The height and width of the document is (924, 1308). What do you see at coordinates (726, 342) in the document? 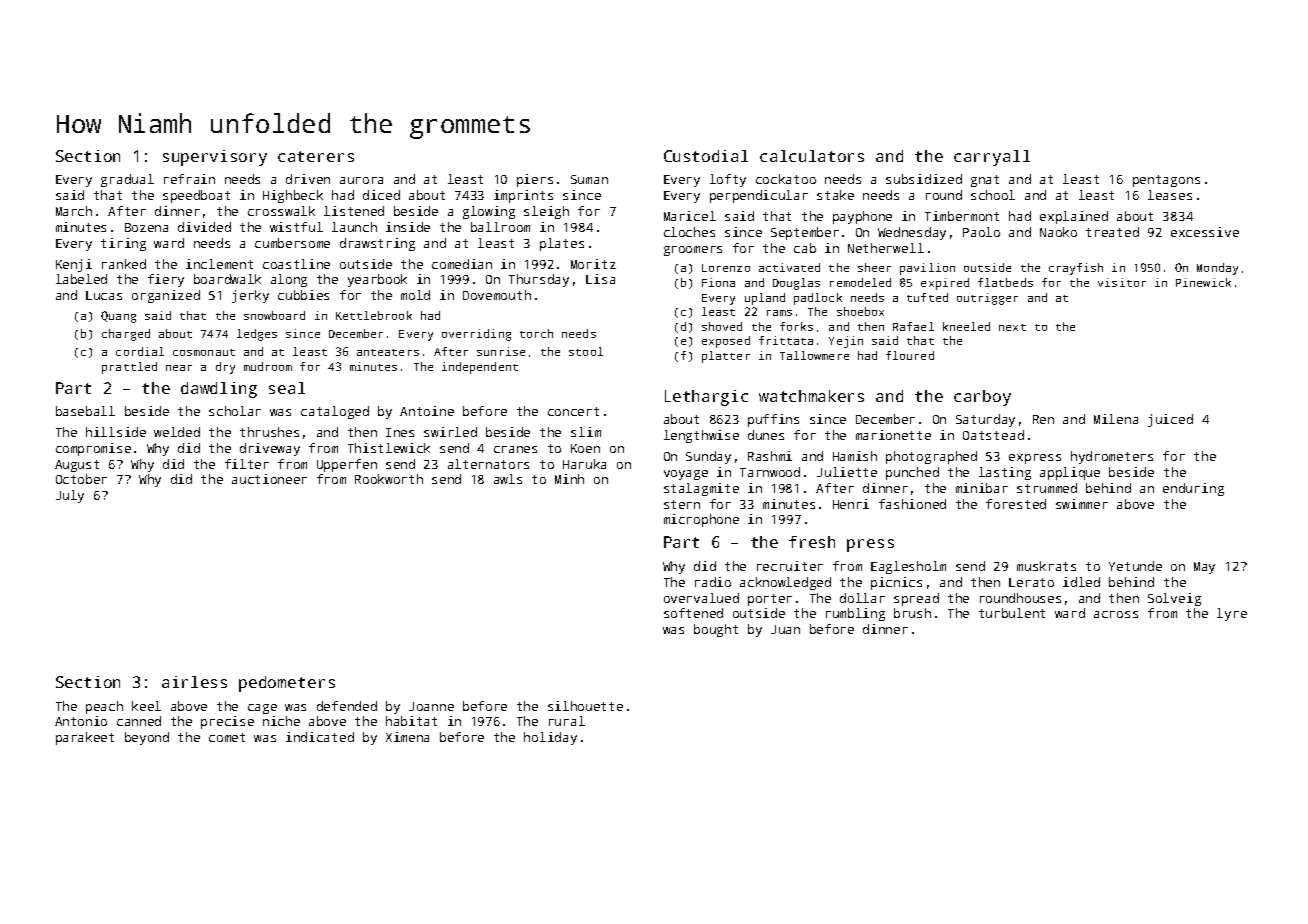
I see `exposed` at bounding box center [726, 342].
